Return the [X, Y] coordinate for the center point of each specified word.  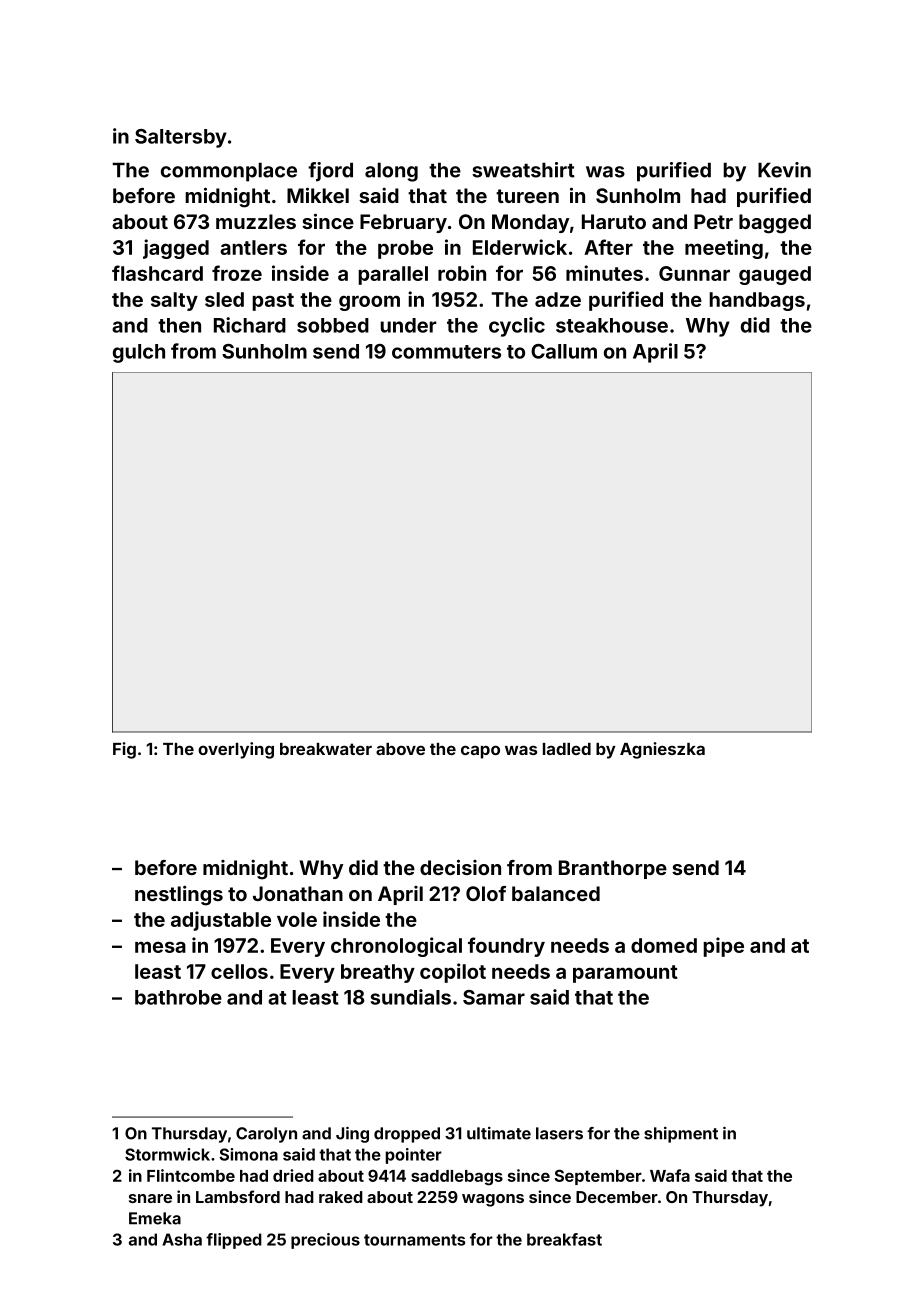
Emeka [155, 1218]
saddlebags [457, 1178]
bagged [775, 224]
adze [558, 299]
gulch [139, 353]
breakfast [564, 1239]
